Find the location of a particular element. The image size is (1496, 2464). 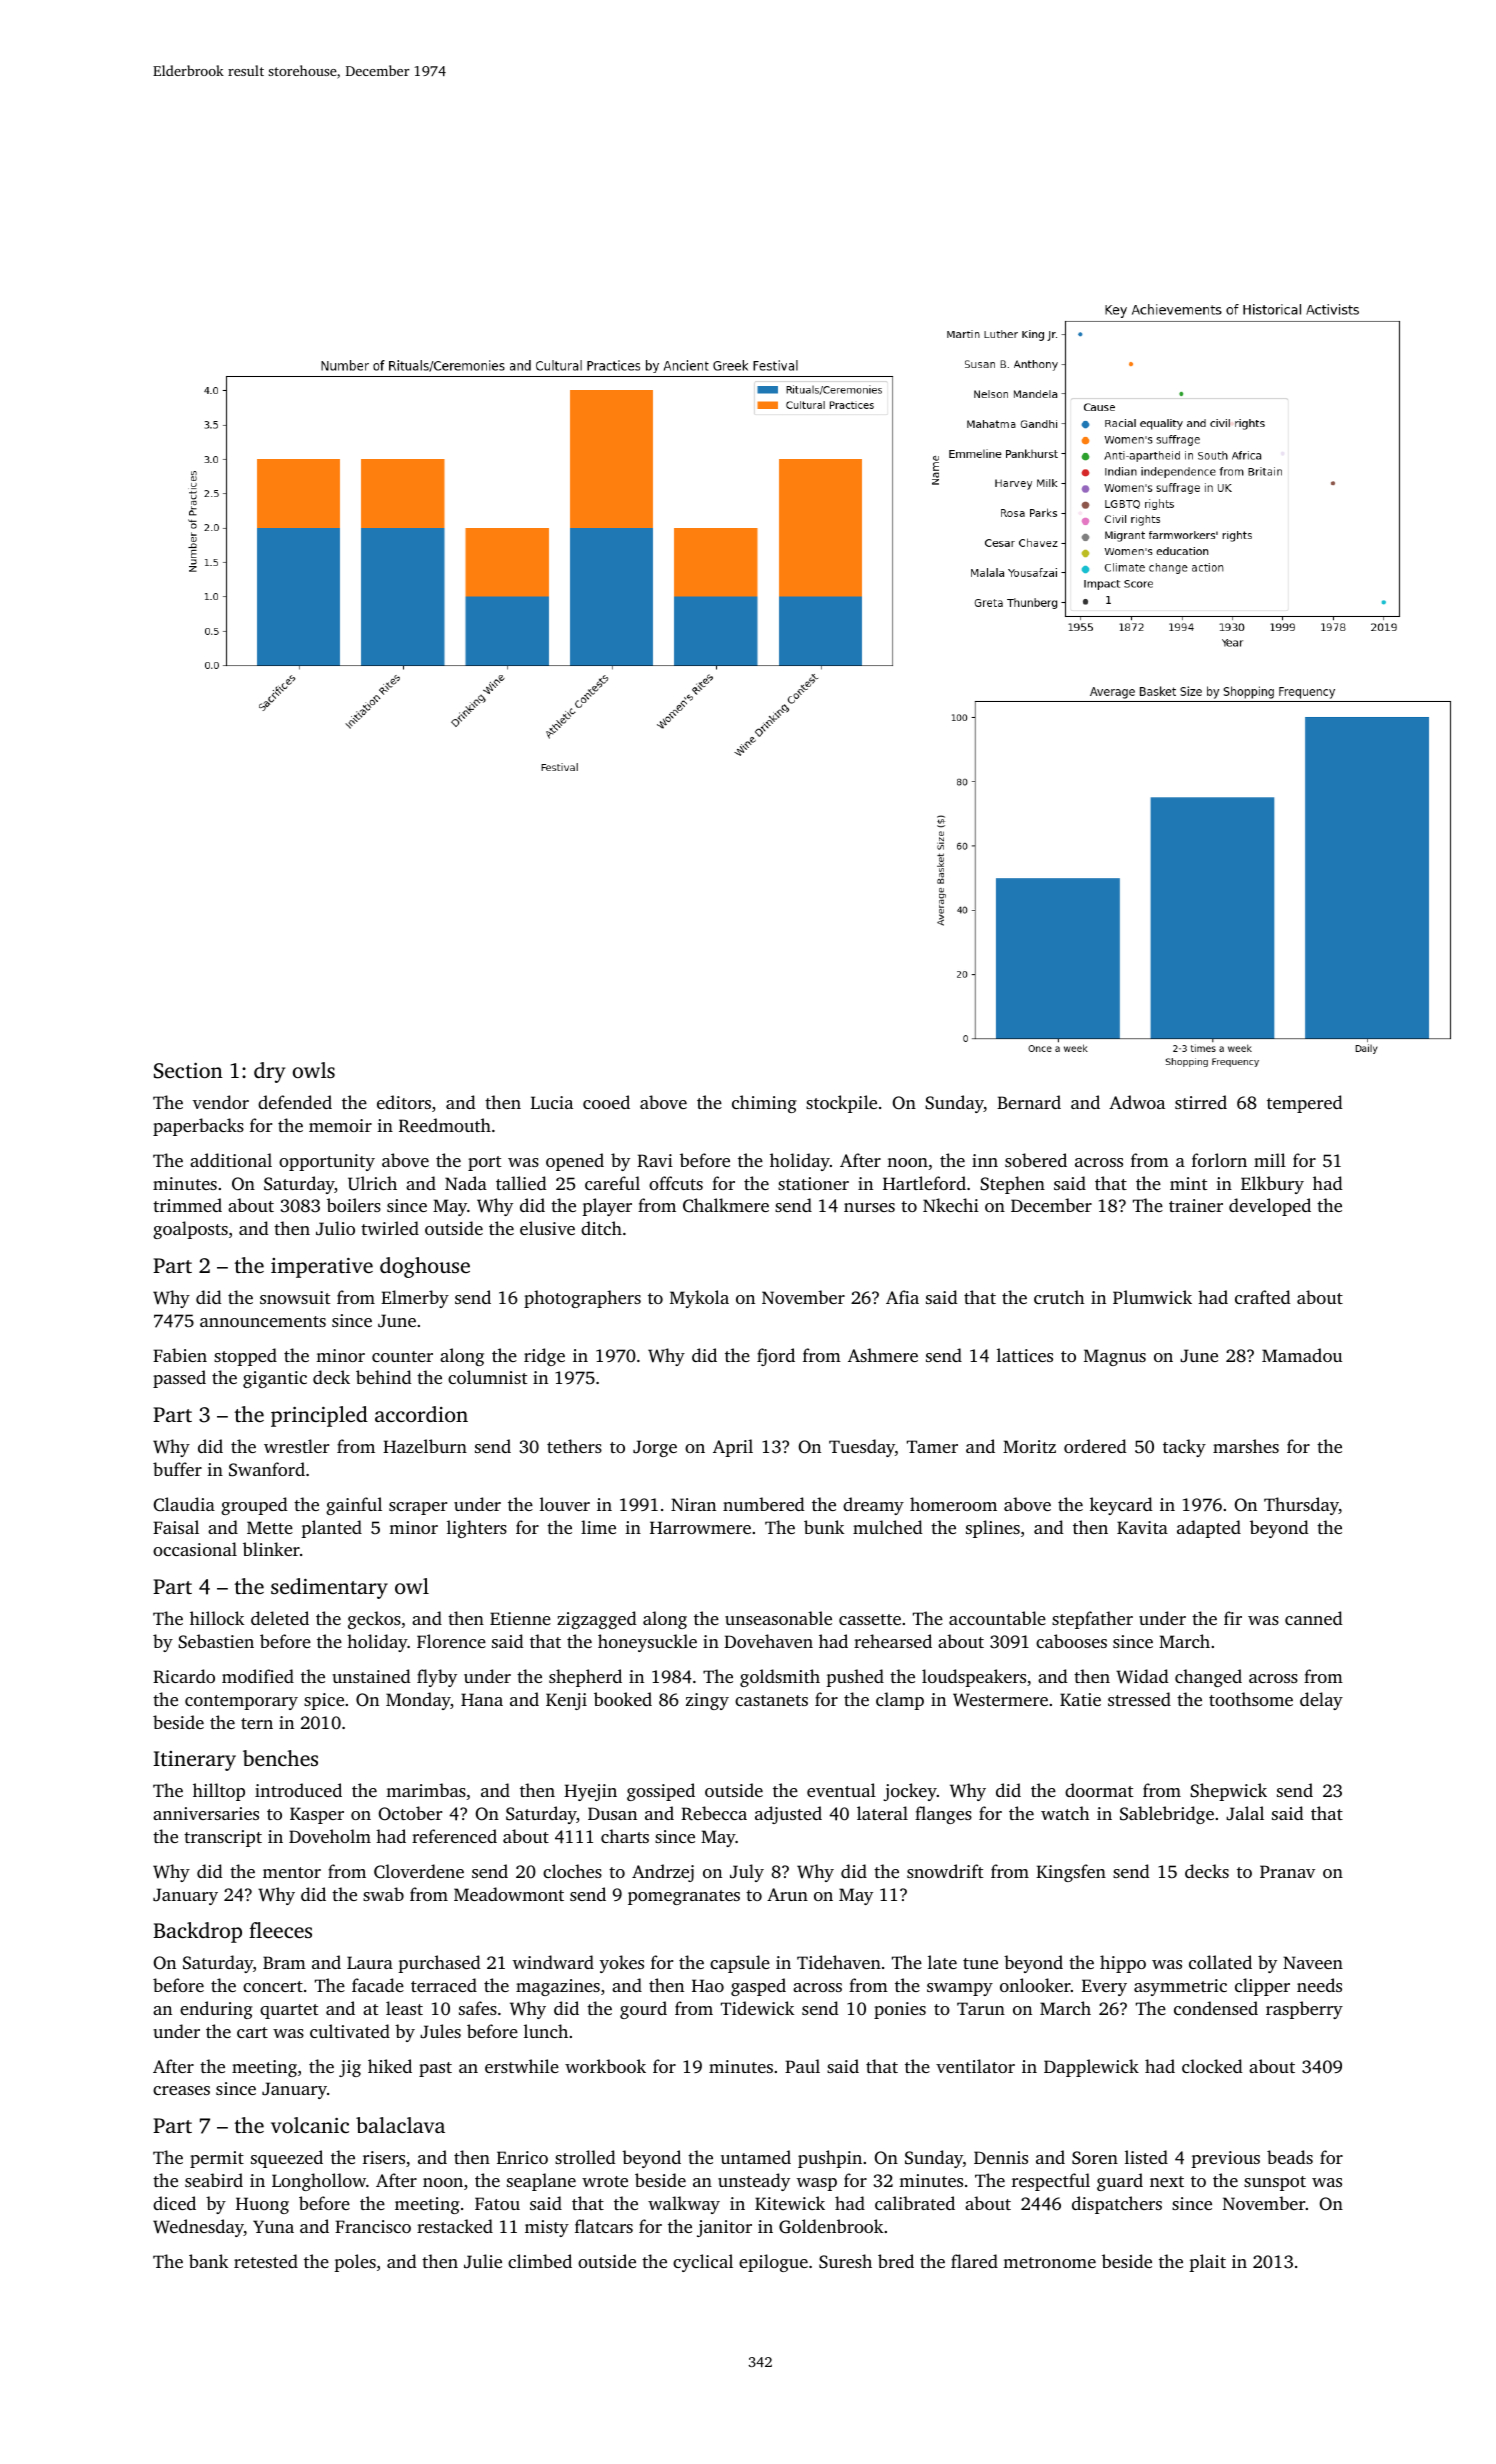

sunspot is located at coordinates (1275, 2183).
